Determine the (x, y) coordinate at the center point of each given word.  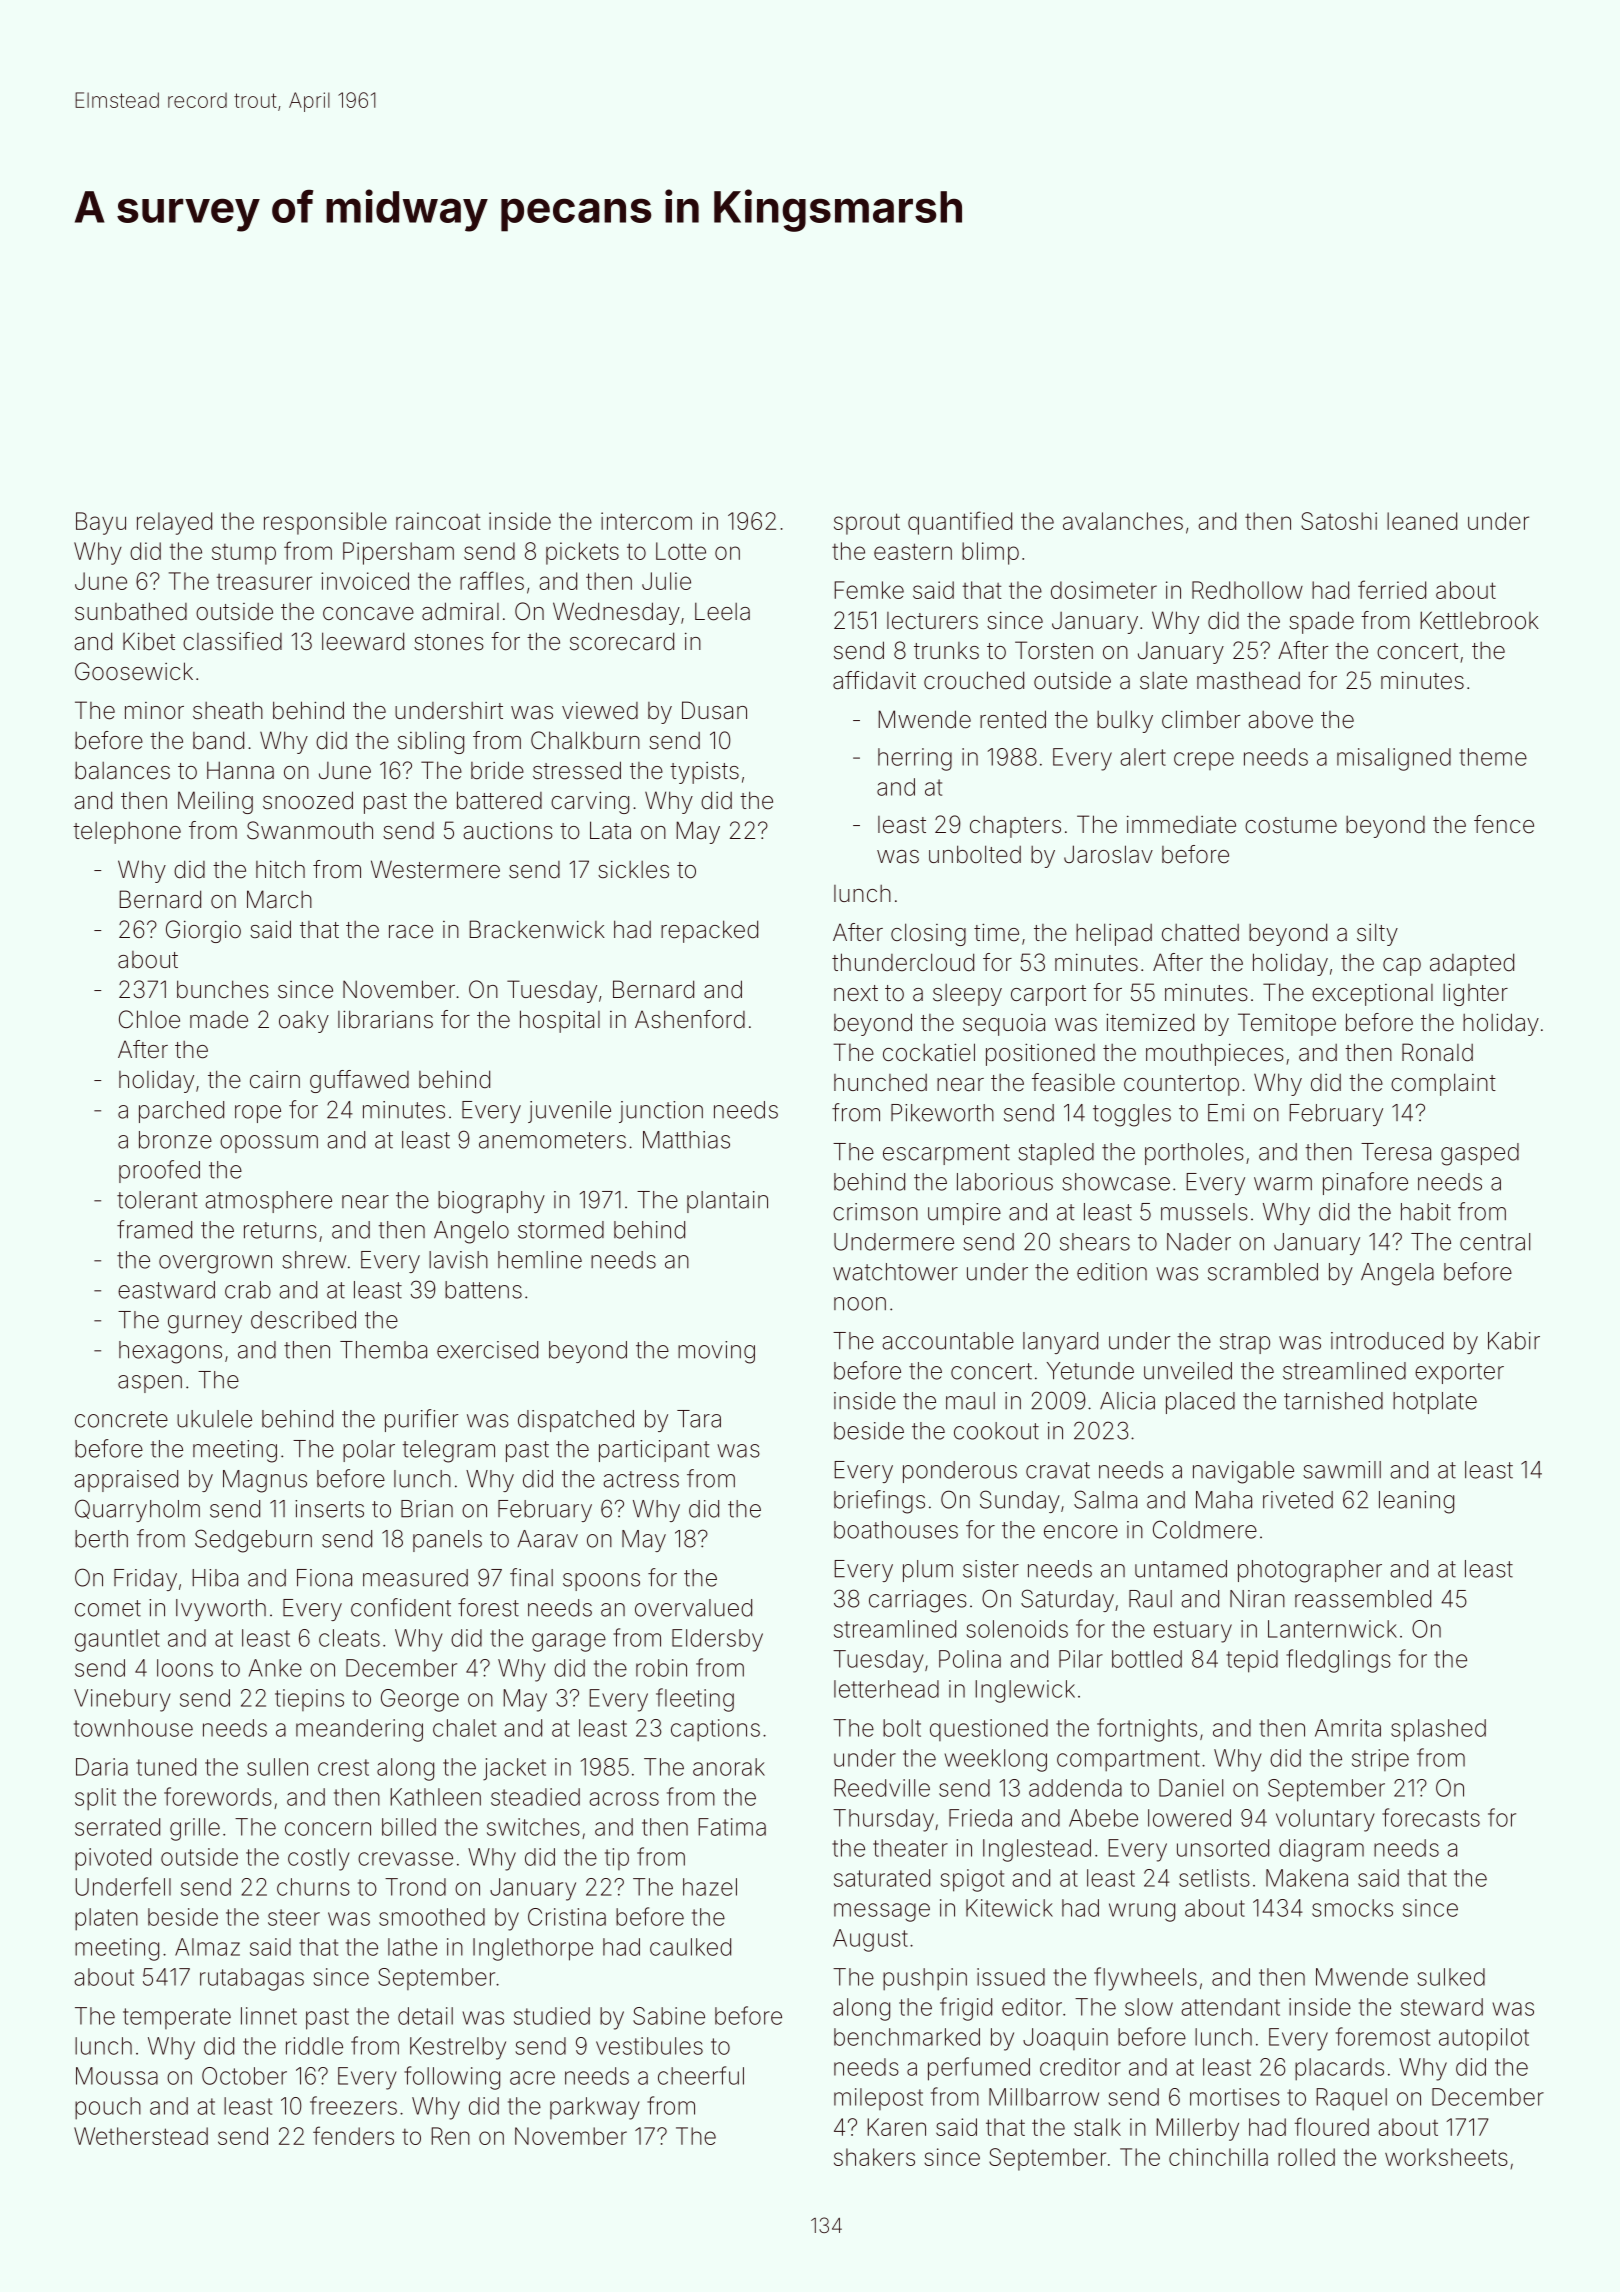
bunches (223, 989)
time (996, 932)
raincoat (438, 521)
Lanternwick (1332, 1629)
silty (1377, 934)
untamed (1181, 1569)
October (244, 2076)
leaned (1422, 521)
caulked (690, 1947)
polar (369, 1451)
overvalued (693, 1608)
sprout (867, 524)
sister (991, 1569)
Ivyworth (221, 1610)
